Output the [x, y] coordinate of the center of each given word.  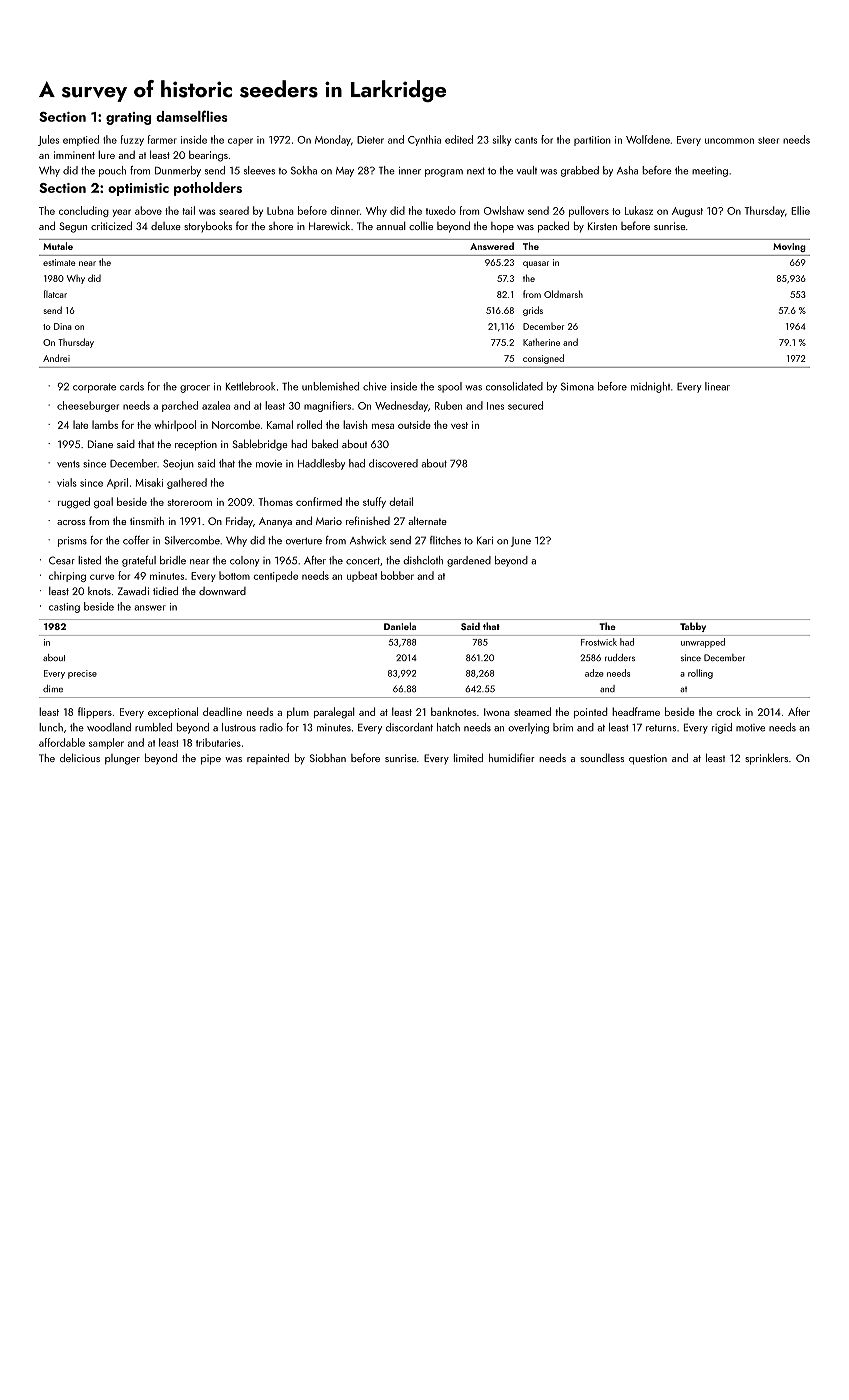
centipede [276, 576]
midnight [650, 387]
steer [768, 140]
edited [459, 139]
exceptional [173, 712]
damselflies [192, 116]
